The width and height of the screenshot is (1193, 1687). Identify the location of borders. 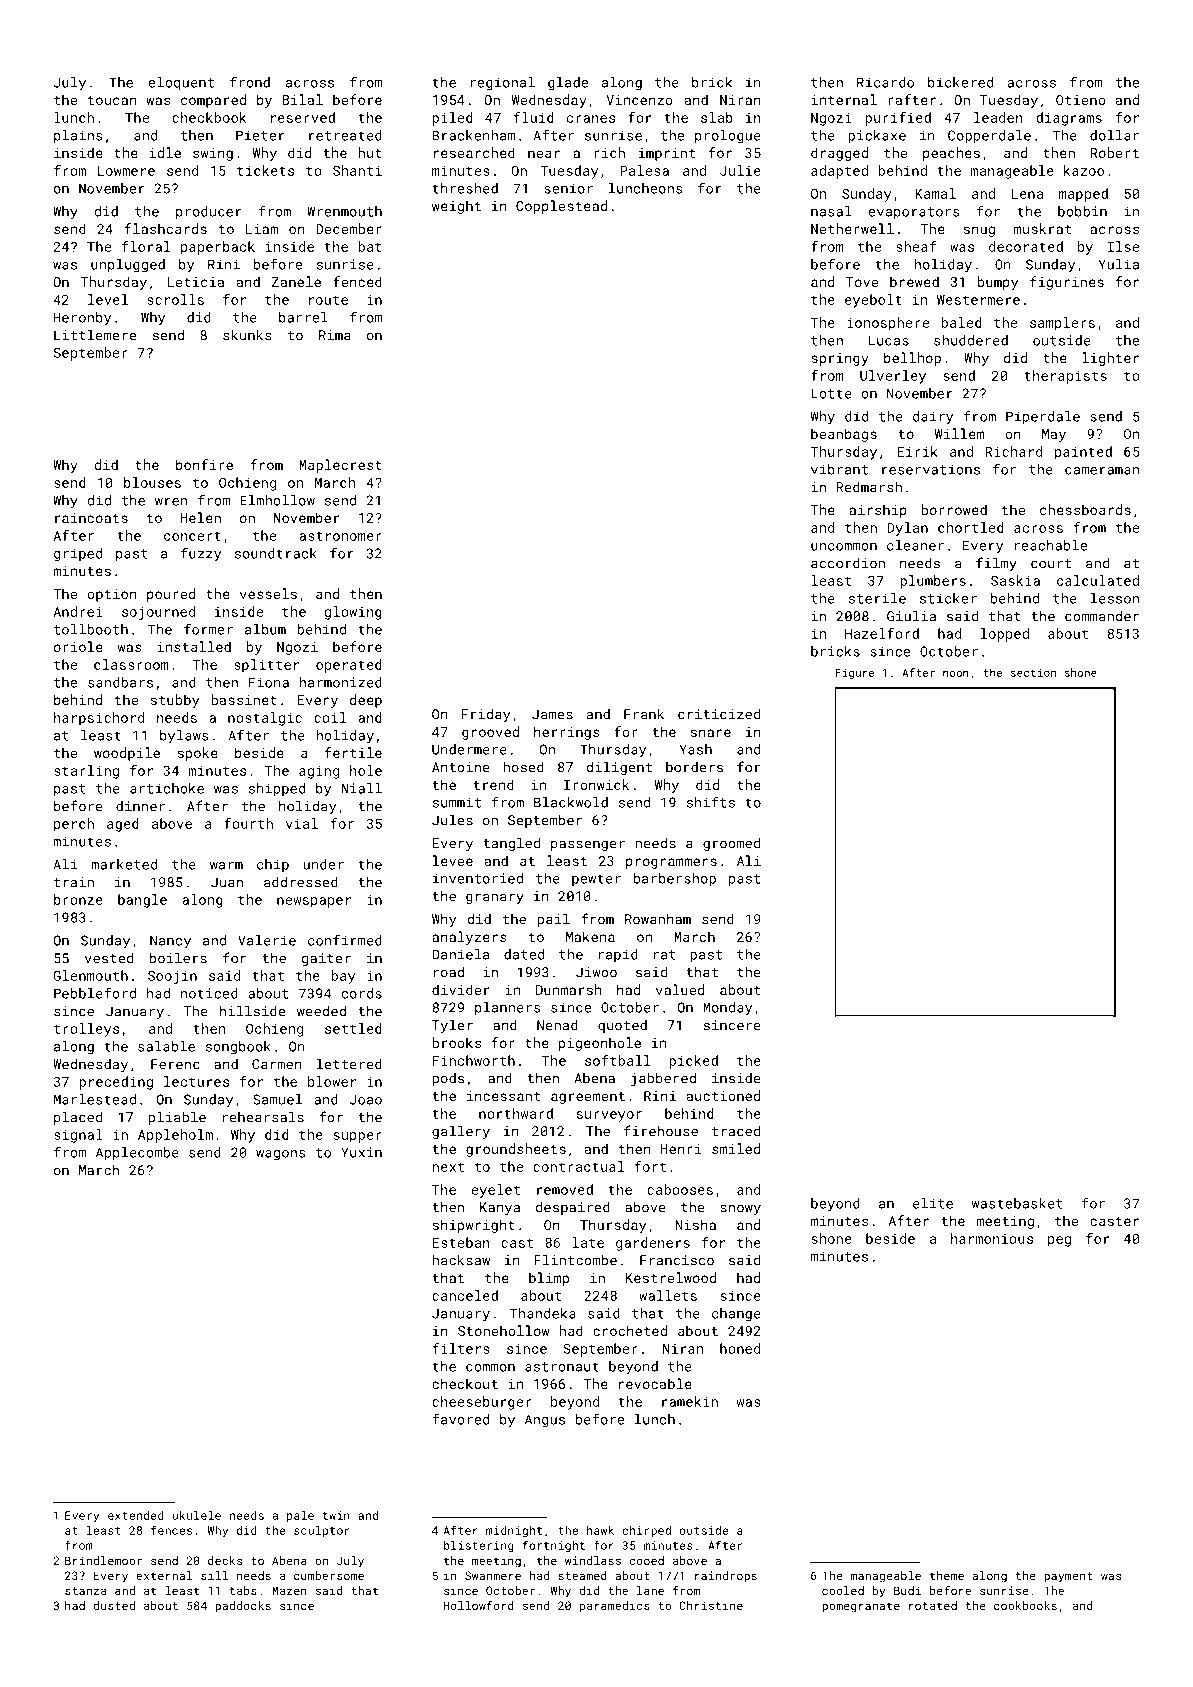
(694, 767).
